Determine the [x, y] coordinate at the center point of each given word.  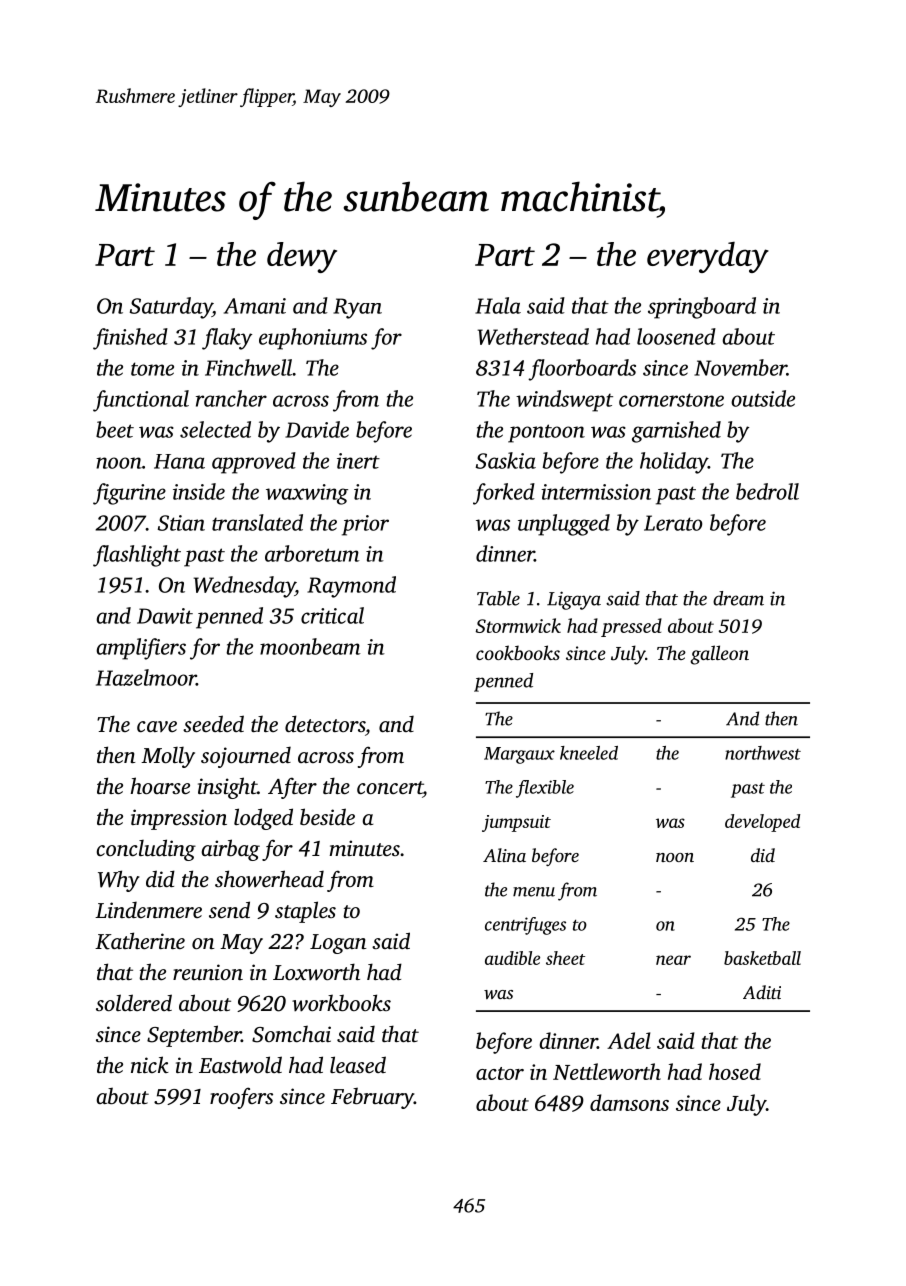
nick [150, 1064]
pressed [631, 627]
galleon [719, 655]
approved [254, 463]
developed [762, 823]
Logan [338, 944]
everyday [708, 257]
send [229, 909]
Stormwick [518, 625]
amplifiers [141, 649]
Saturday [171, 308]
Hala [498, 305]
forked [504, 494]
